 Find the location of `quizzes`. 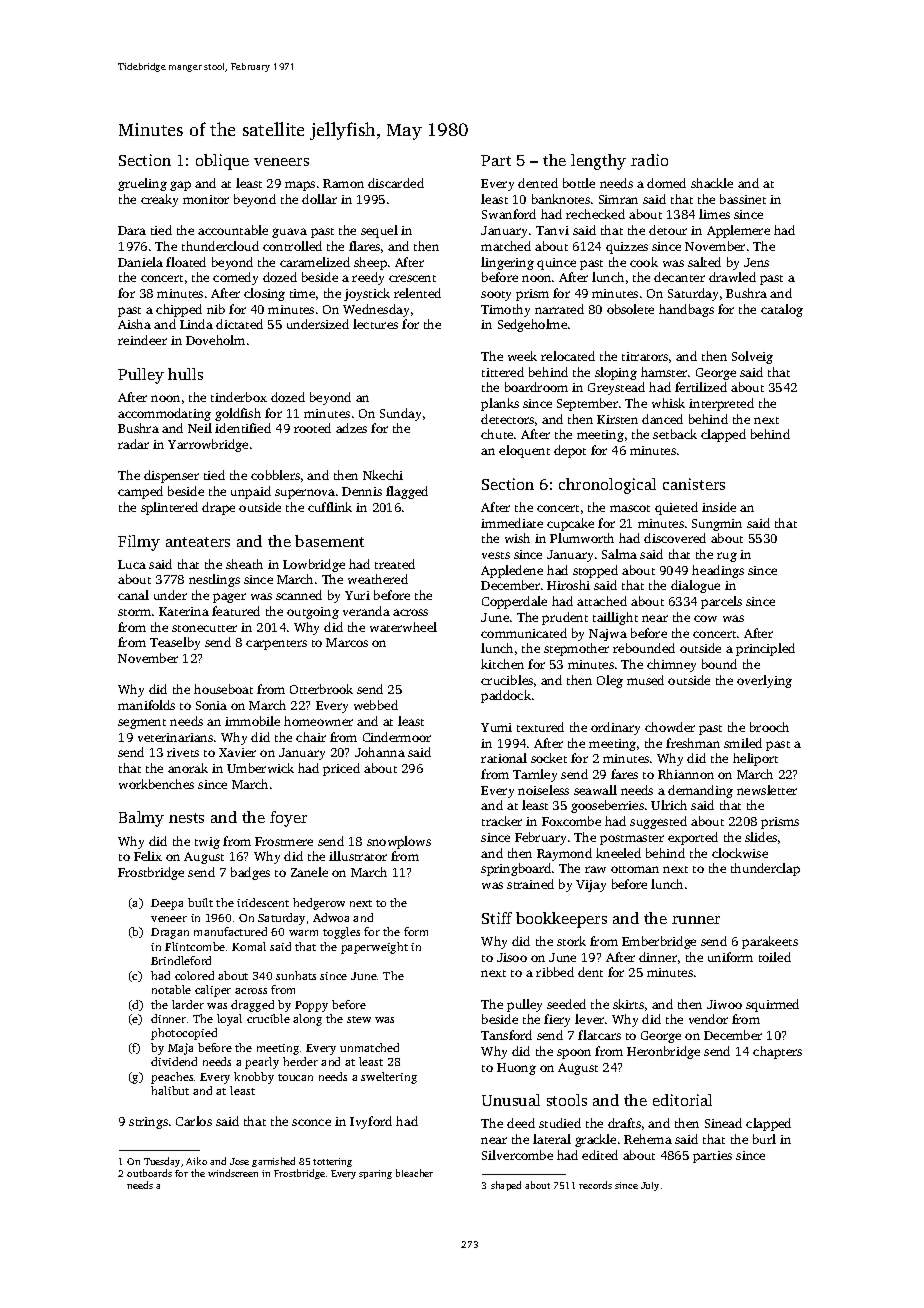

quizzes is located at coordinates (627, 248).
